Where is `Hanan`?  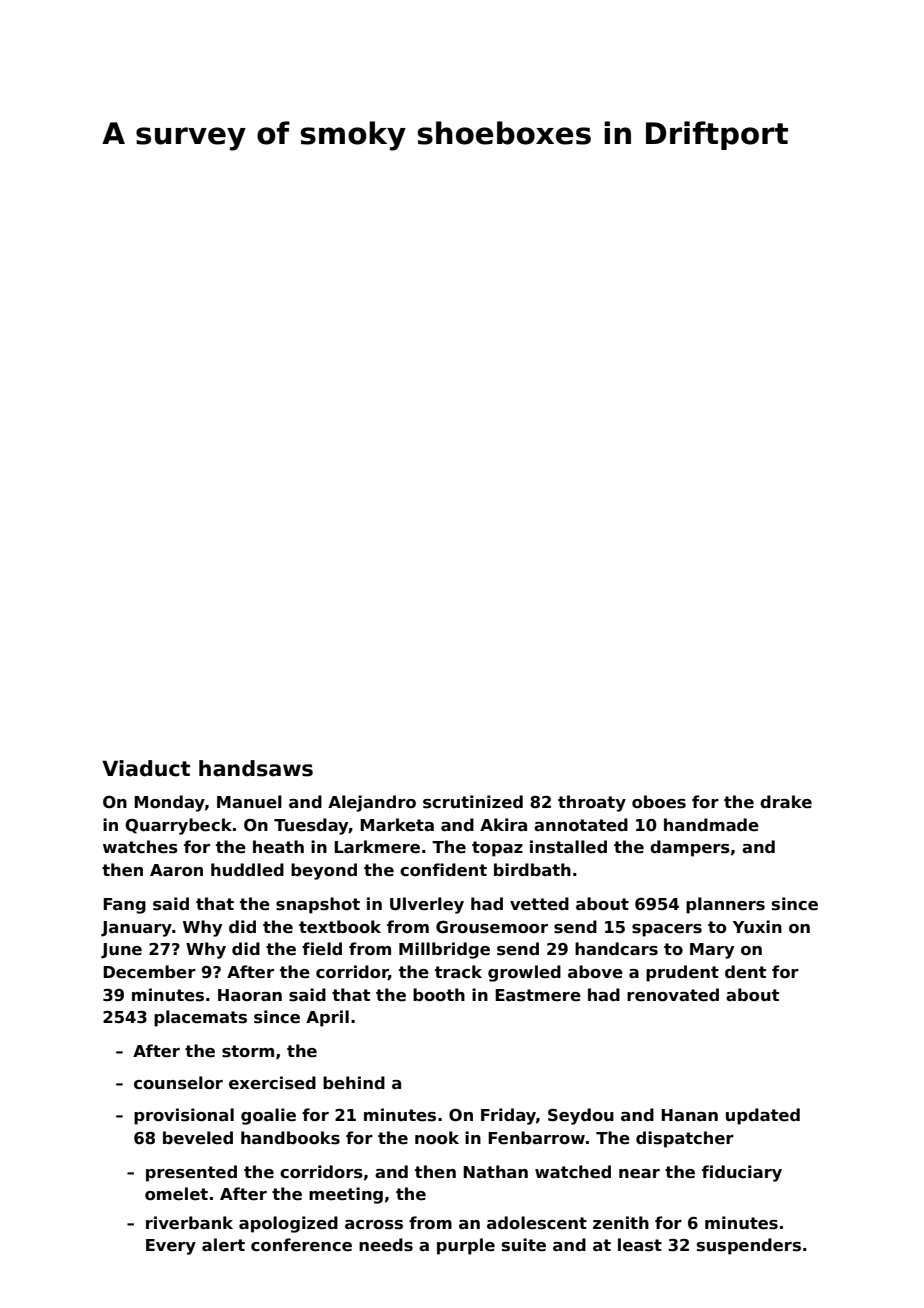
Hanan is located at coordinates (689, 1115).
